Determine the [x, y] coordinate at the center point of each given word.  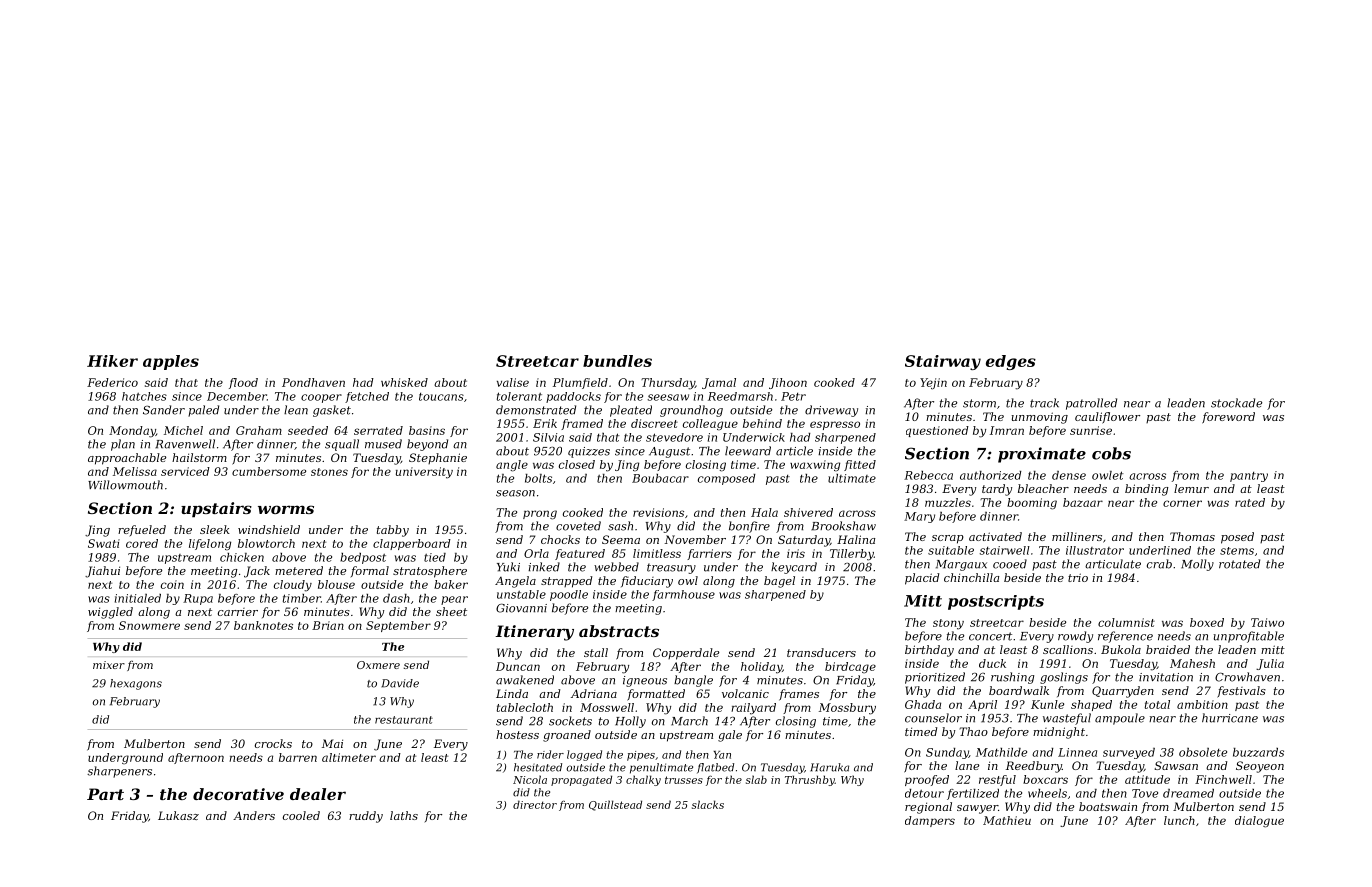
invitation [1166, 677]
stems [1237, 551]
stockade [1236, 403]
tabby [393, 531]
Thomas [1192, 536]
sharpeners [119, 772]
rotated [1239, 564]
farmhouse [683, 595]
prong [540, 515]
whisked [404, 382]
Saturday [804, 541]
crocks [273, 743]
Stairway [943, 362]
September [398, 626]
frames [799, 695]
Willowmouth [125, 485]
